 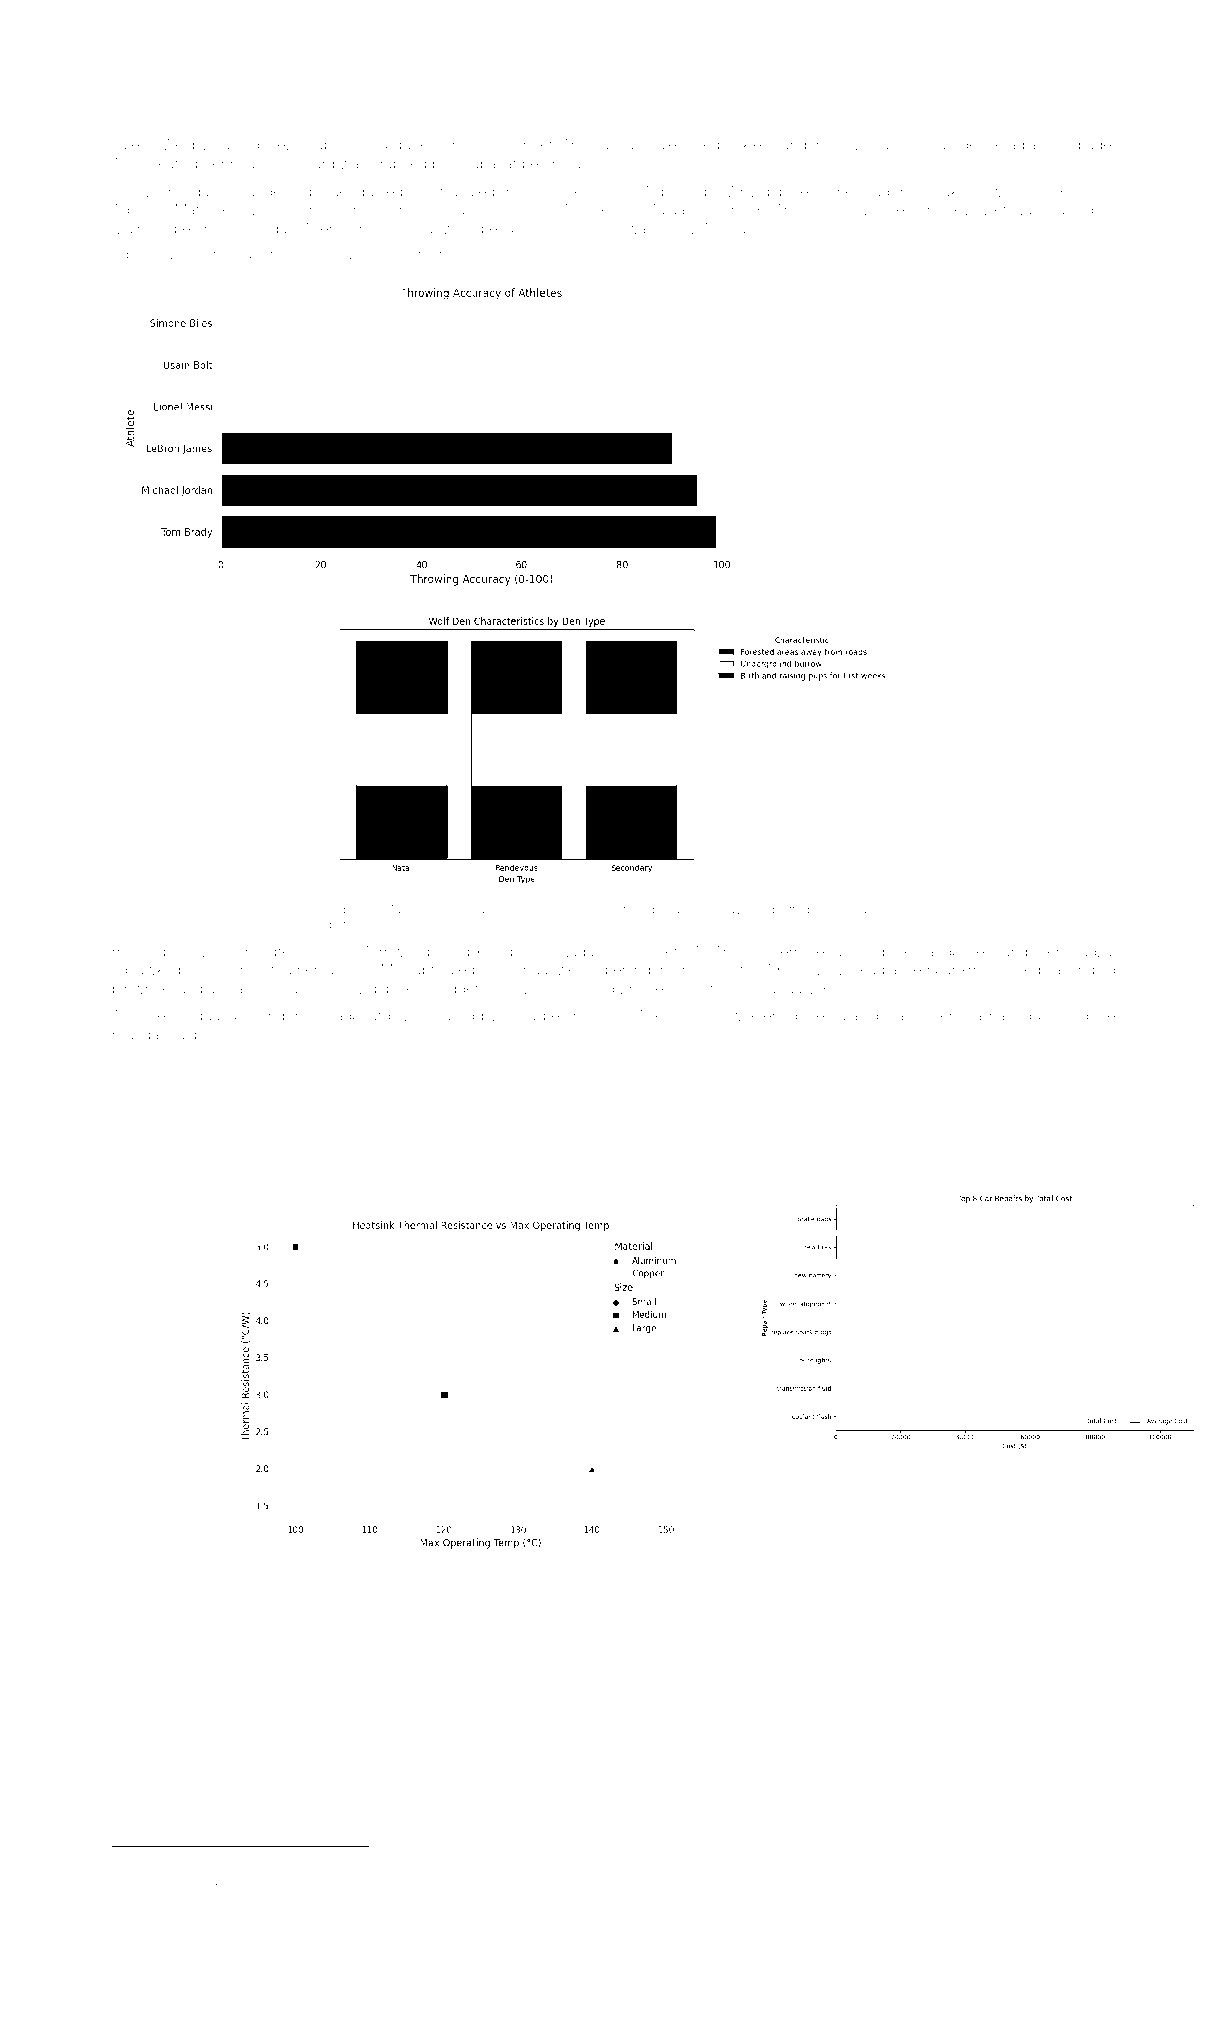 I want to click on Amina, so click(x=848, y=909).
